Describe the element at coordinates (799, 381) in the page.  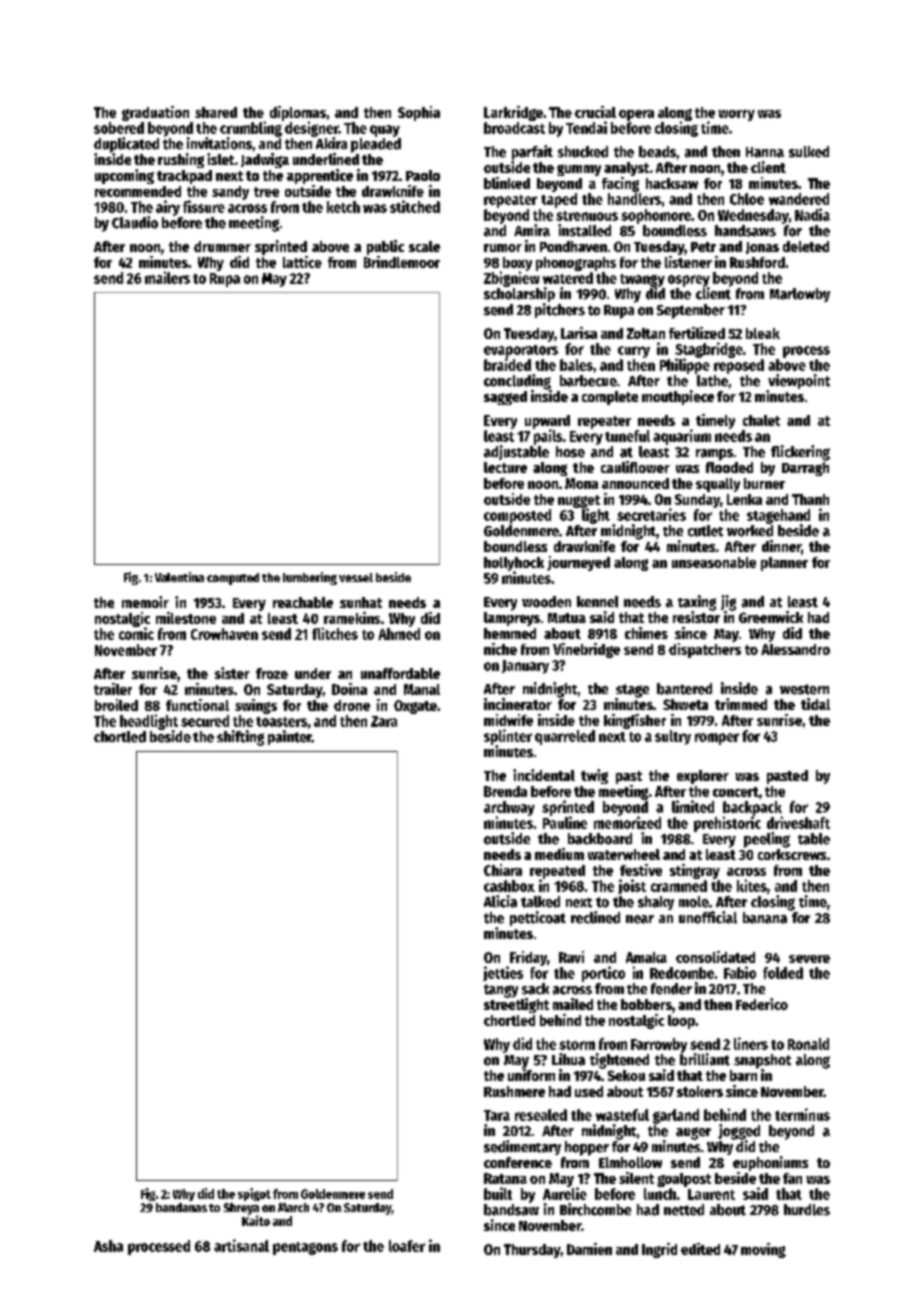
I see `viewpoint` at that location.
